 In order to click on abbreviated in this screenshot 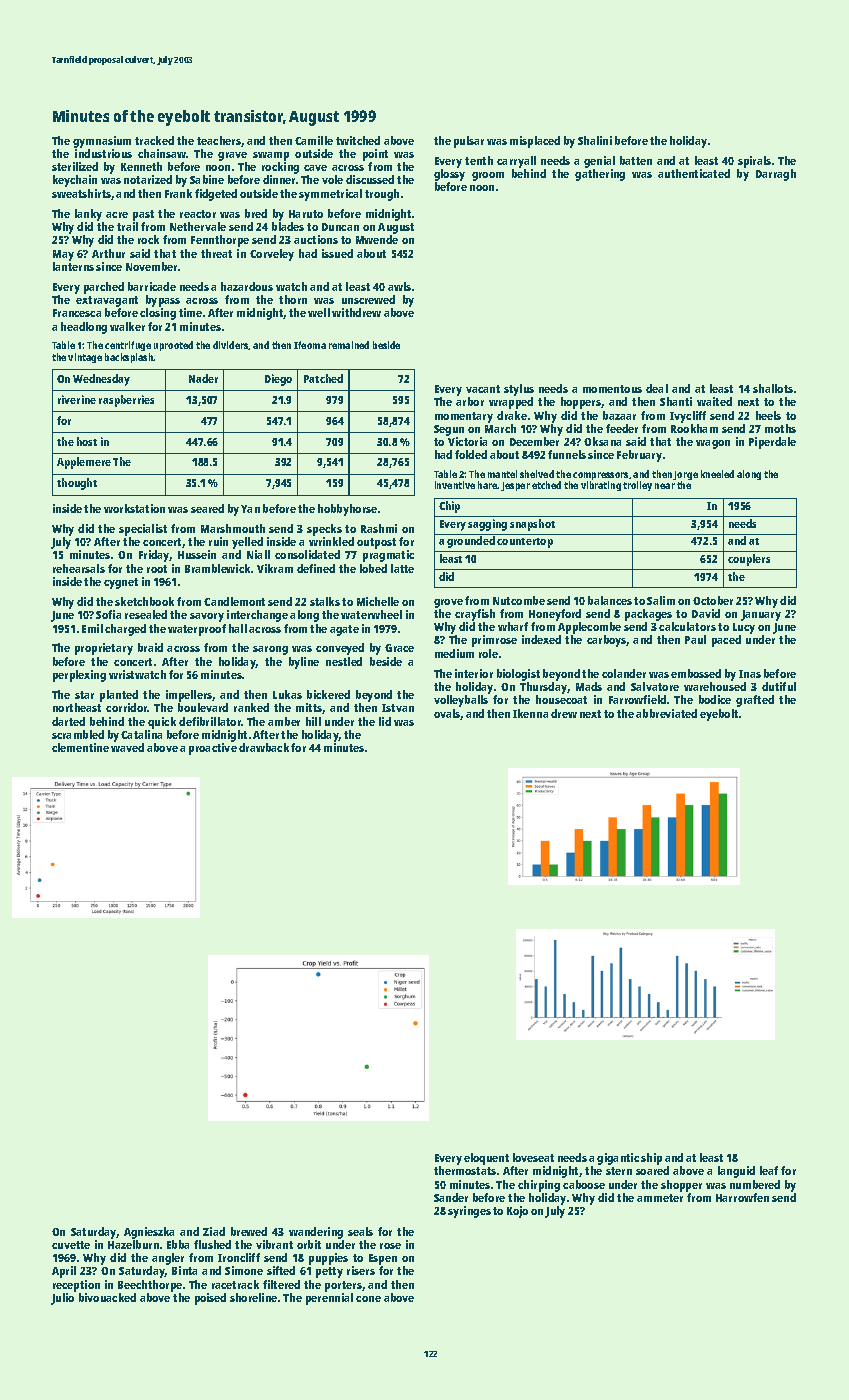, I will do `click(666, 713)`.
